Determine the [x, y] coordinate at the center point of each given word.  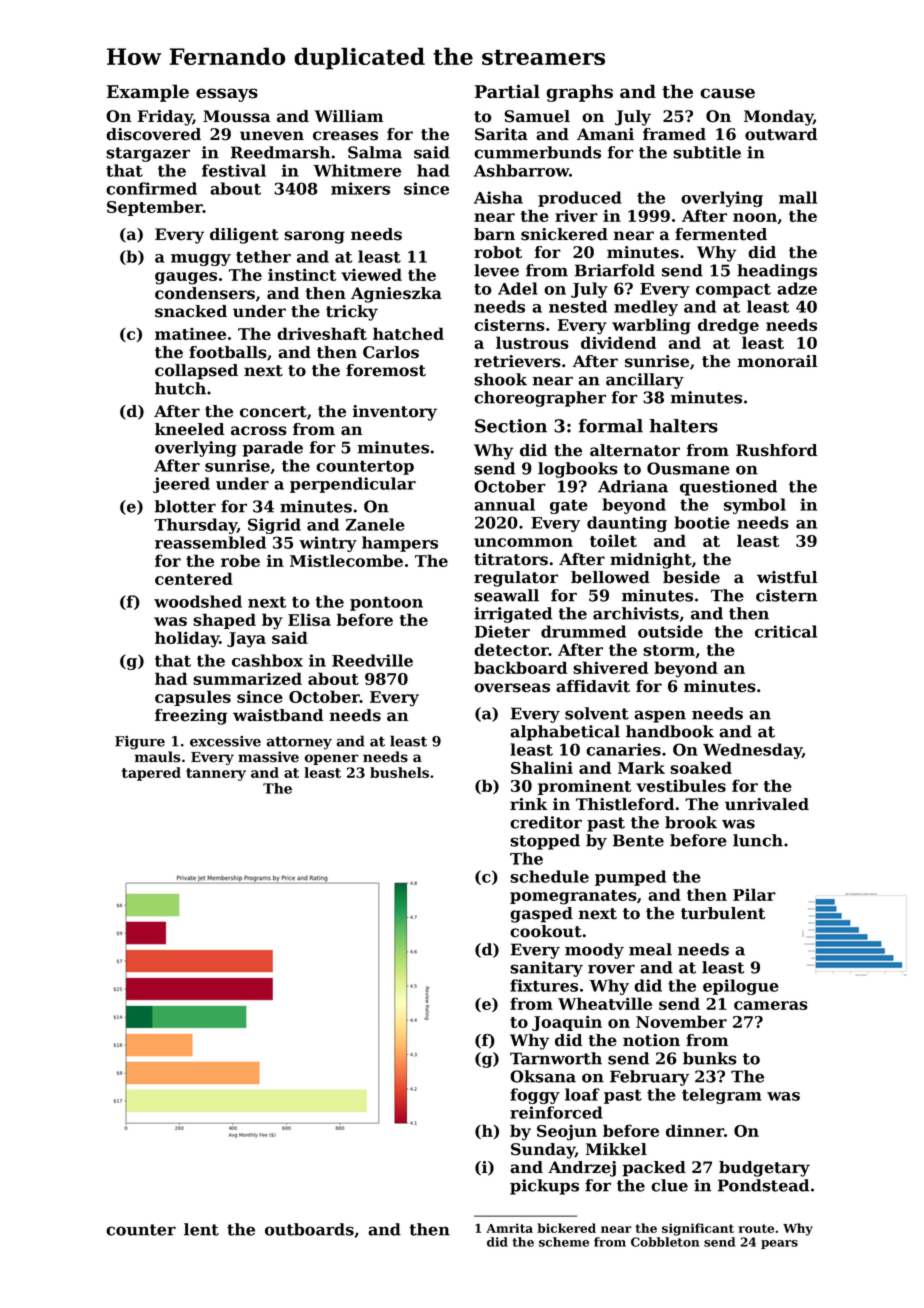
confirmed [151, 188]
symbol [755, 506]
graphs [579, 93]
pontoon [386, 603]
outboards [309, 1229]
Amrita [509, 1228]
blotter [185, 506]
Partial [507, 91]
